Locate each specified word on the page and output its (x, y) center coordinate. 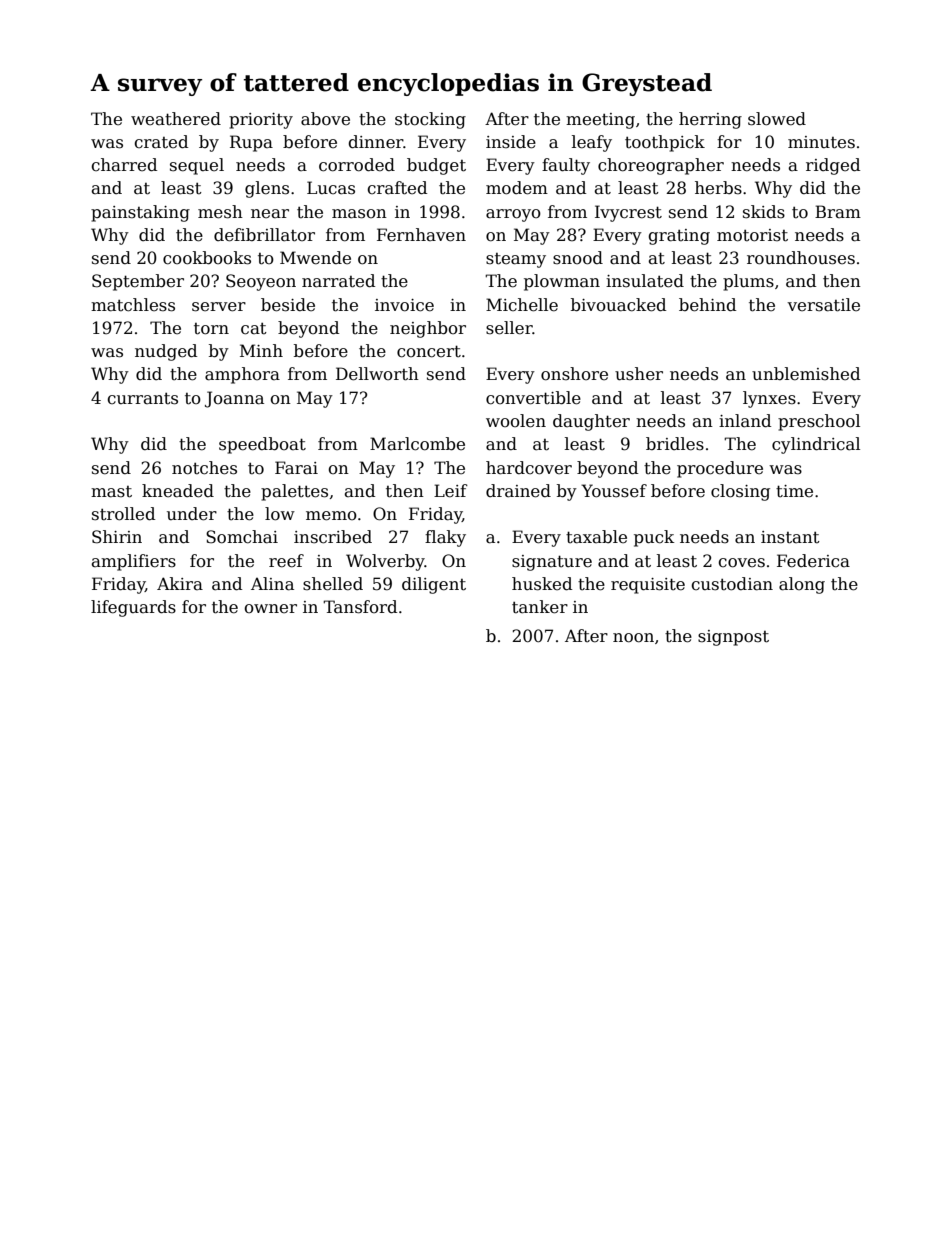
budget (436, 166)
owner (270, 609)
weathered (176, 119)
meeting (600, 121)
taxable (596, 537)
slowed (777, 119)
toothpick (665, 143)
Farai (296, 468)
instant (790, 537)
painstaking (140, 213)
